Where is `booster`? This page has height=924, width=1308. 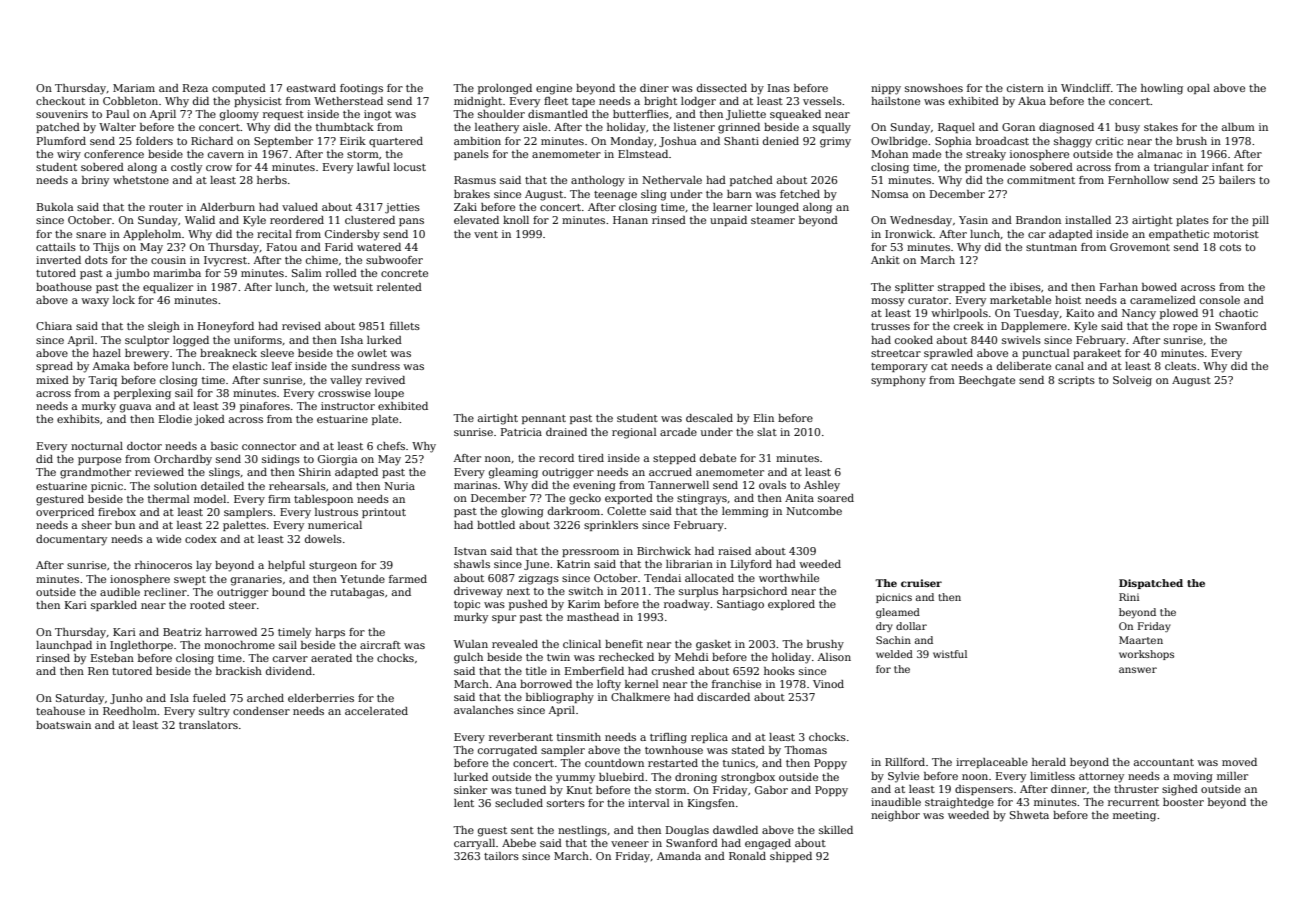
booster is located at coordinates (1183, 802).
